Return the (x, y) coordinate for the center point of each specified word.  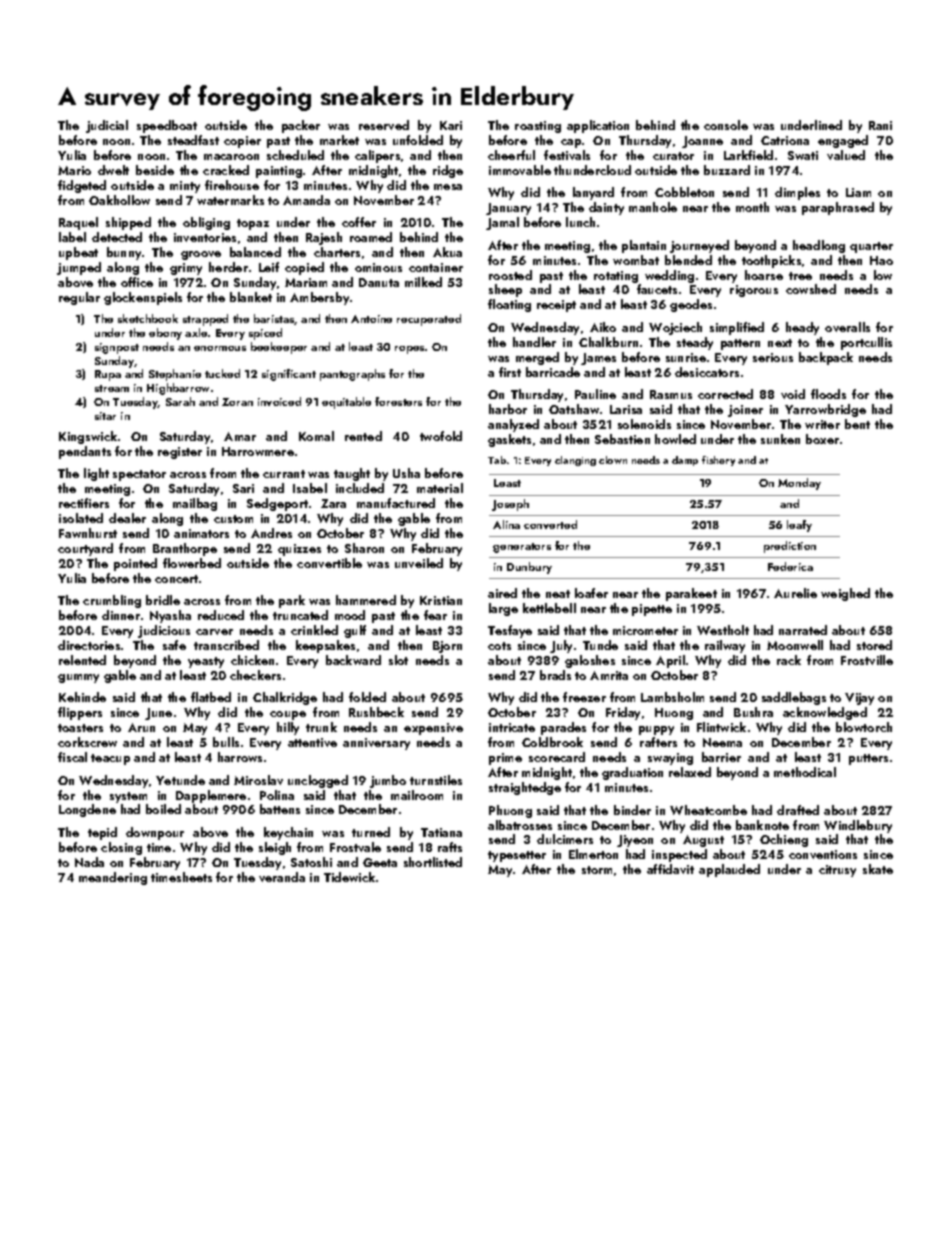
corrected (725, 394)
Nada (89, 862)
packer (301, 126)
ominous (378, 267)
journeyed (699, 246)
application (598, 126)
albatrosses (520, 825)
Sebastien (622, 439)
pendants (85, 452)
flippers (80, 713)
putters (868, 759)
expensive (433, 729)
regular (79, 298)
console (726, 125)
